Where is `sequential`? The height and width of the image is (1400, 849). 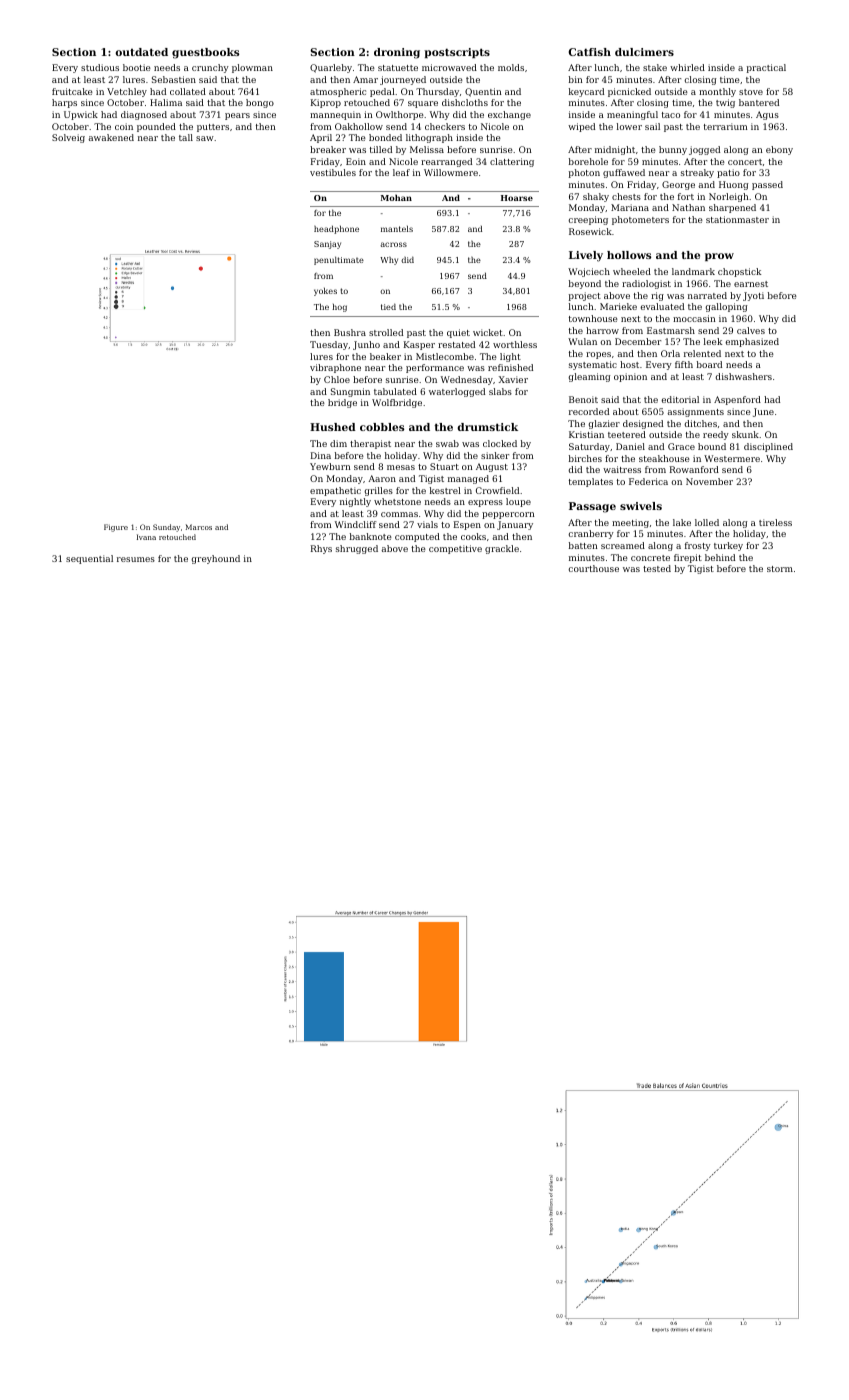
sequential is located at coordinates (89, 559).
